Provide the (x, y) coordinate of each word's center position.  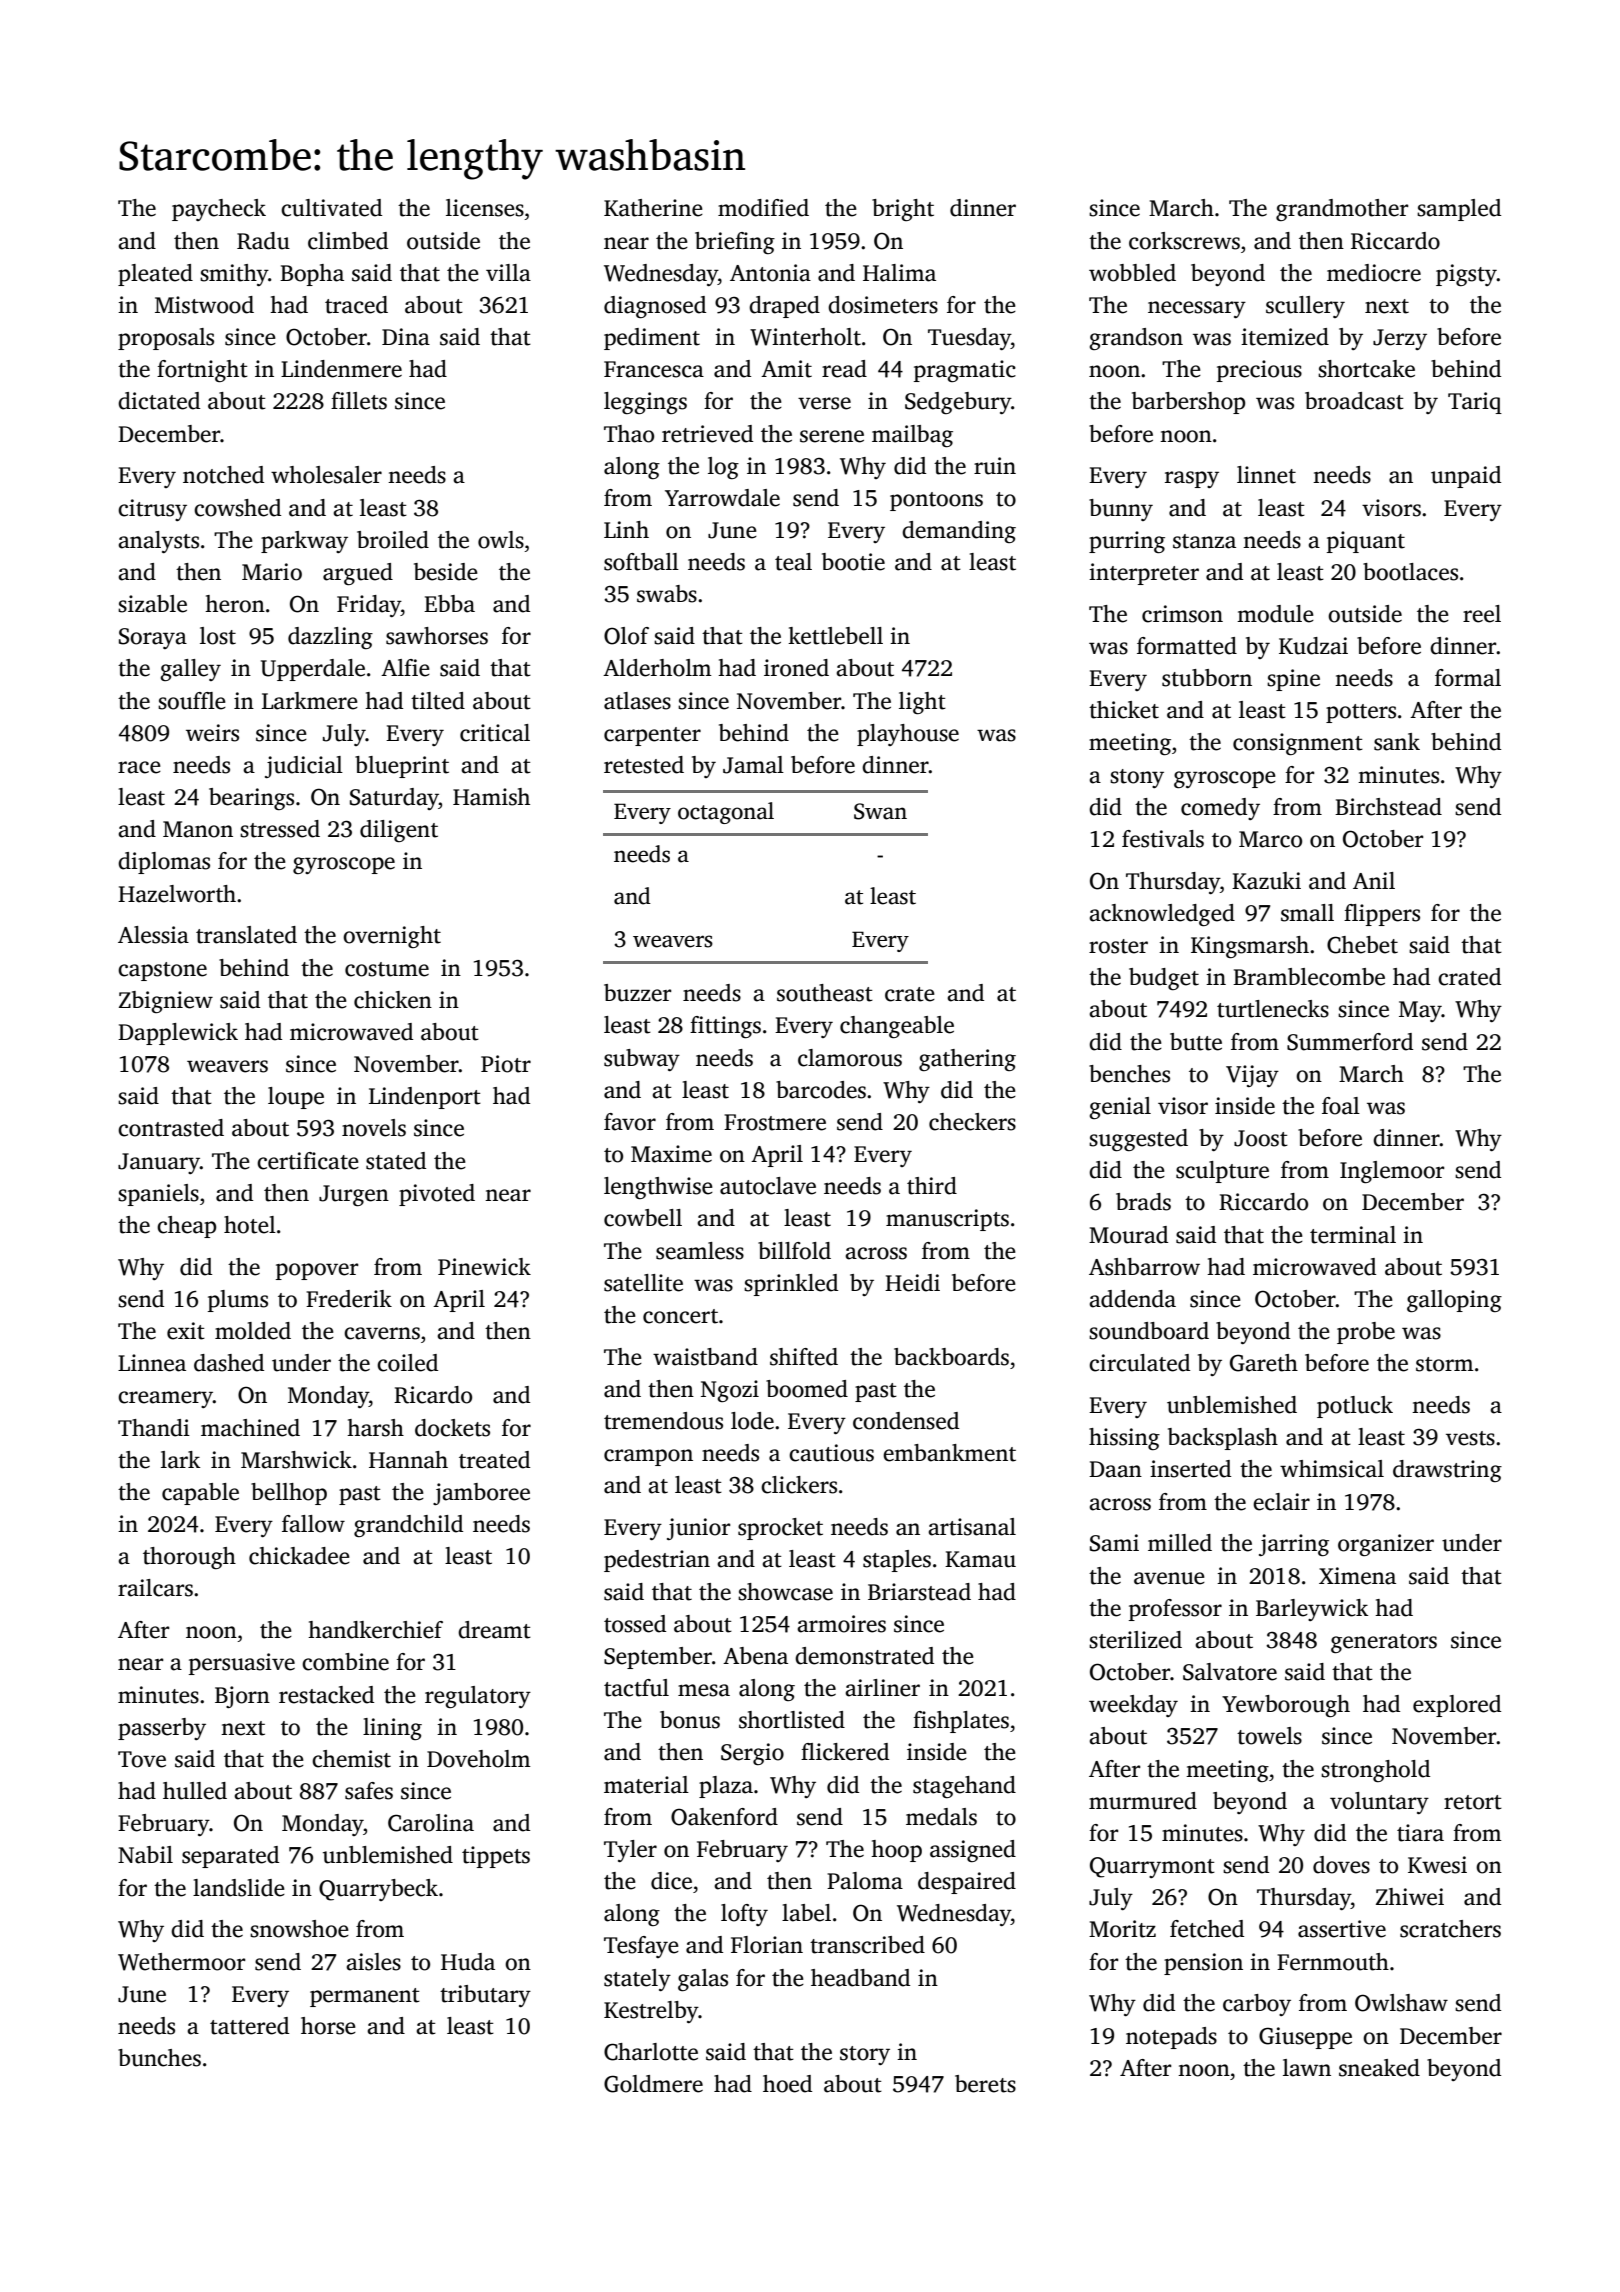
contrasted (171, 1128)
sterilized (1135, 1640)
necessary (1197, 309)
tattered (249, 2026)
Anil (1374, 880)
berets (985, 2084)
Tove (142, 1759)
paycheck (219, 210)
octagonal (726, 813)
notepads (1171, 2038)
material (646, 1785)
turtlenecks (1273, 1009)
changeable (897, 1027)
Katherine (653, 208)
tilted (438, 701)
